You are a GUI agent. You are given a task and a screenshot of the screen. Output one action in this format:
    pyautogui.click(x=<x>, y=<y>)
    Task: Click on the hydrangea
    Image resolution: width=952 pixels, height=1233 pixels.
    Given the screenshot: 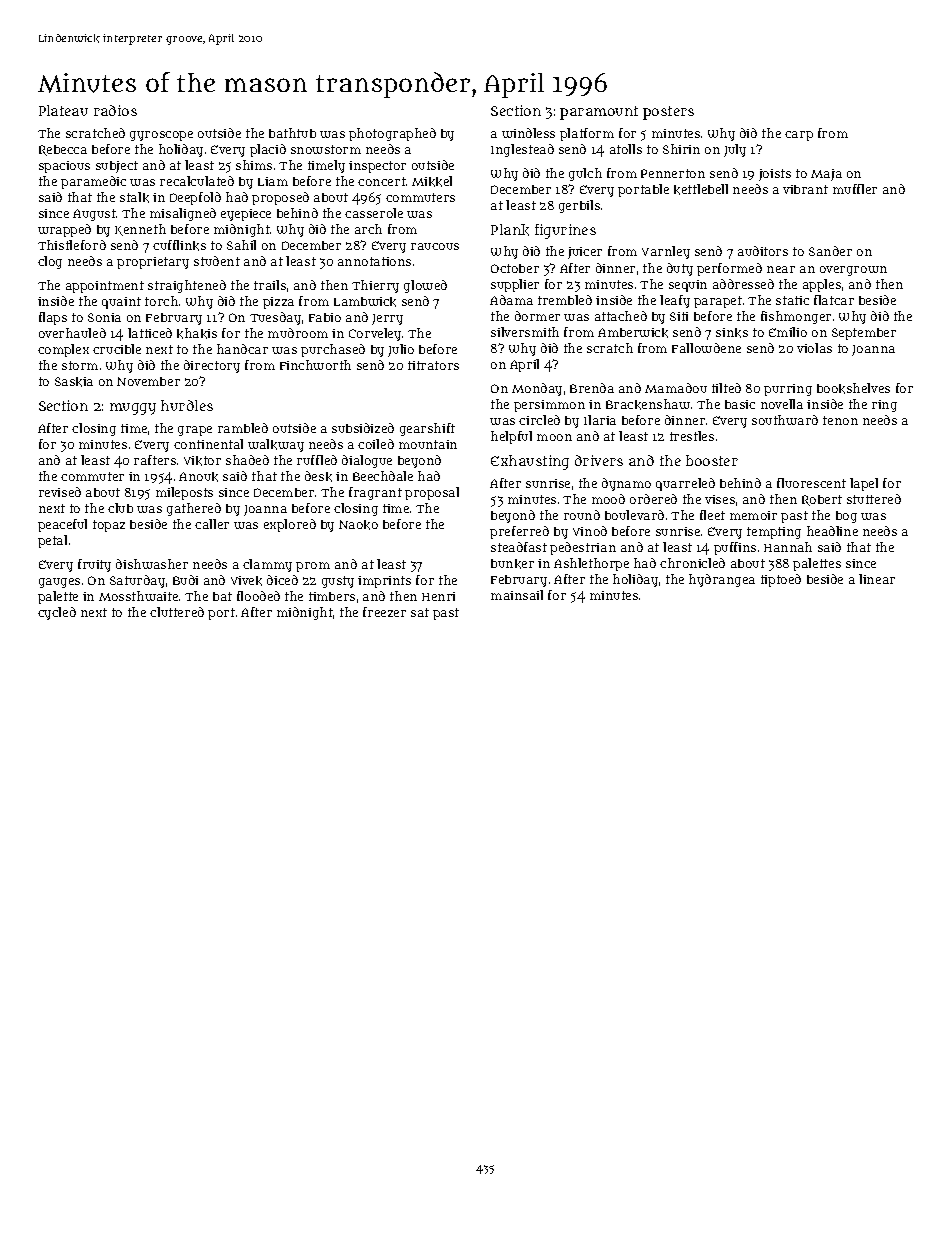 What is the action you would take?
    pyautogui.click(x=722, y=580)
